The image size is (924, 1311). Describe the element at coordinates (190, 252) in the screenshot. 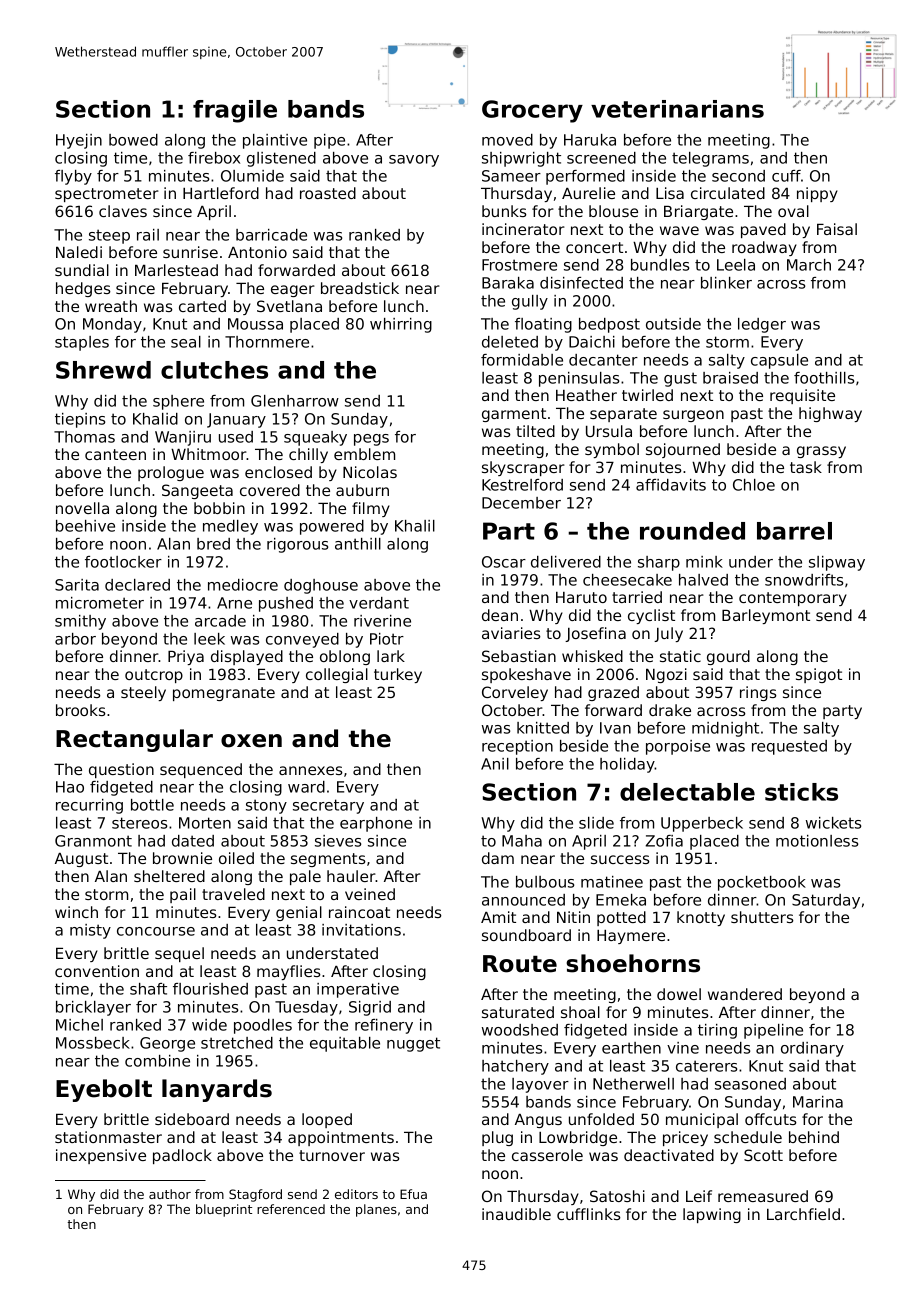

I see `sunrise` at that location.
